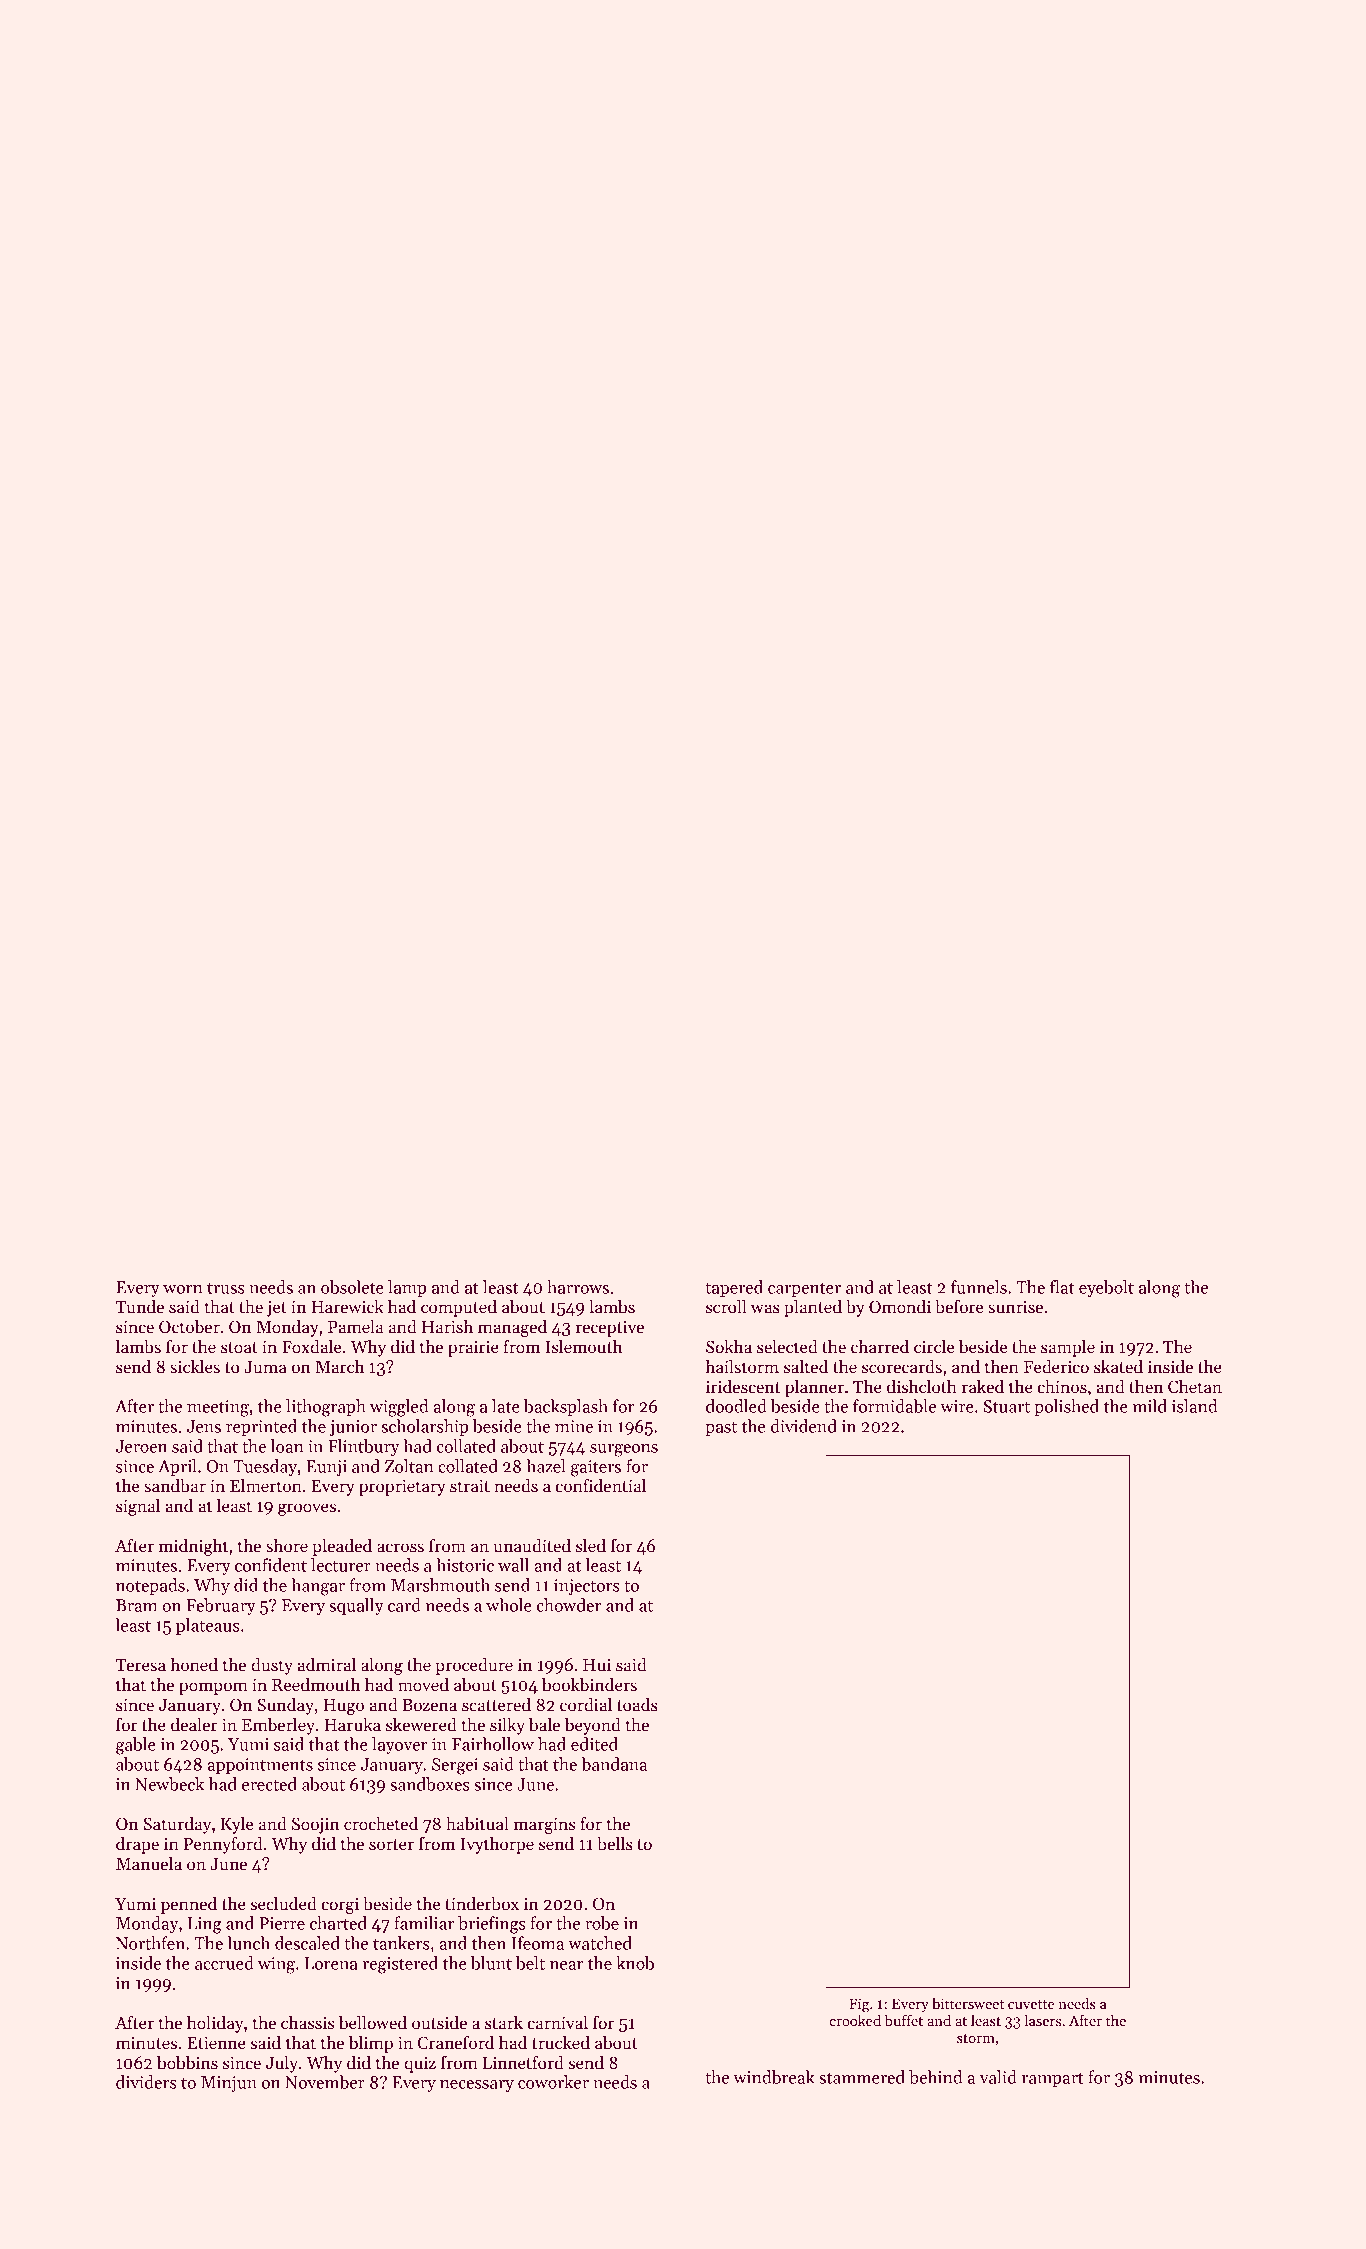  What do you see at coordinates (229, 2084) in the screenshot?
I see `Minjun` at bounding box center [229, 2084].
